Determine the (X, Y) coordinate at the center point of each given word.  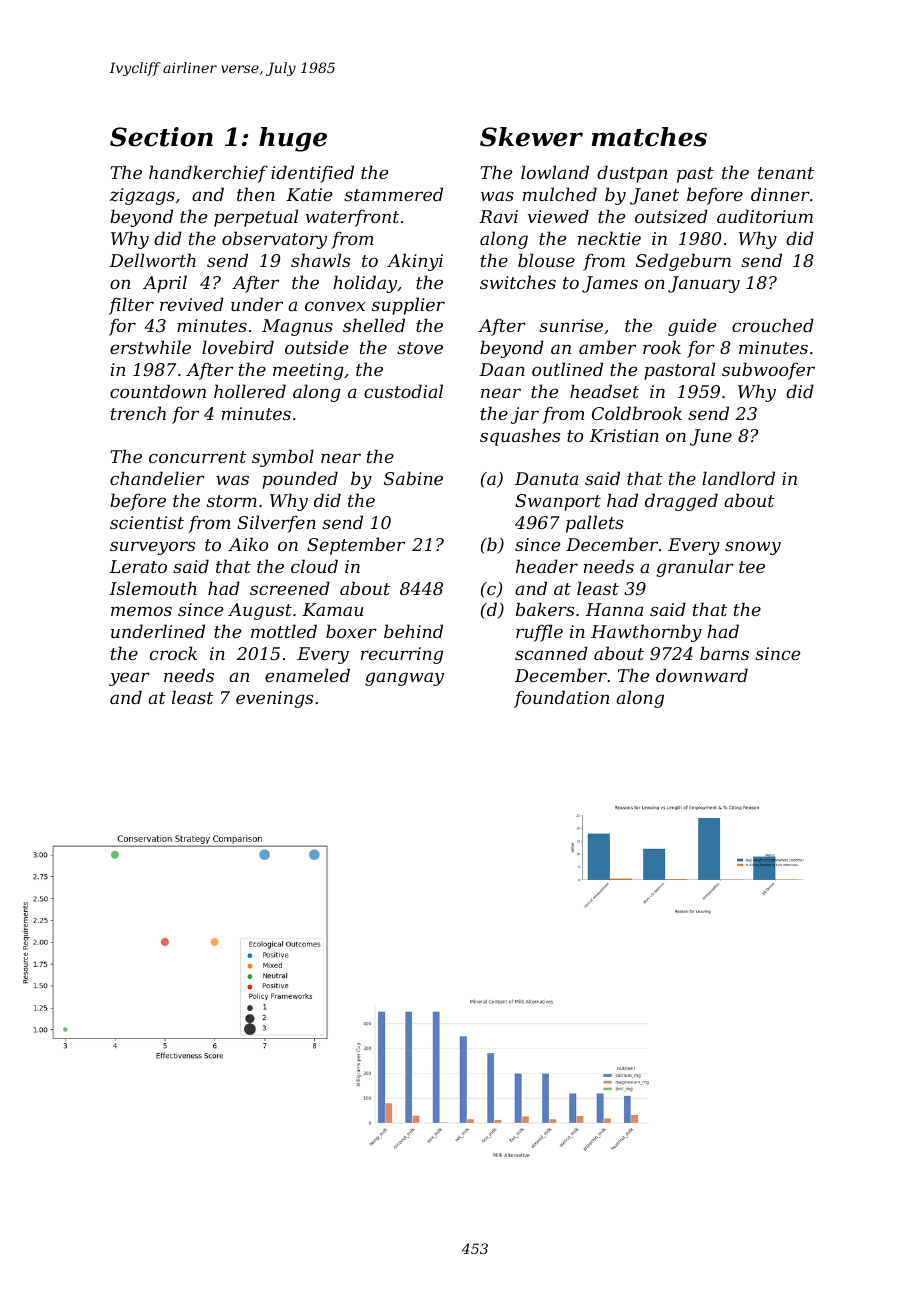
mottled (284, 631)
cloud (314, 566)
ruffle (539, 633)
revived (192, 304)
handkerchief (208, 174)
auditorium (765, 216)
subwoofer (768, 371)
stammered (393, 194)
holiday (365, 284)
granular (695, 568)
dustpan (632, 174)
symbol (283, 458)
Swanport (558, 502)
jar (525, 415)
